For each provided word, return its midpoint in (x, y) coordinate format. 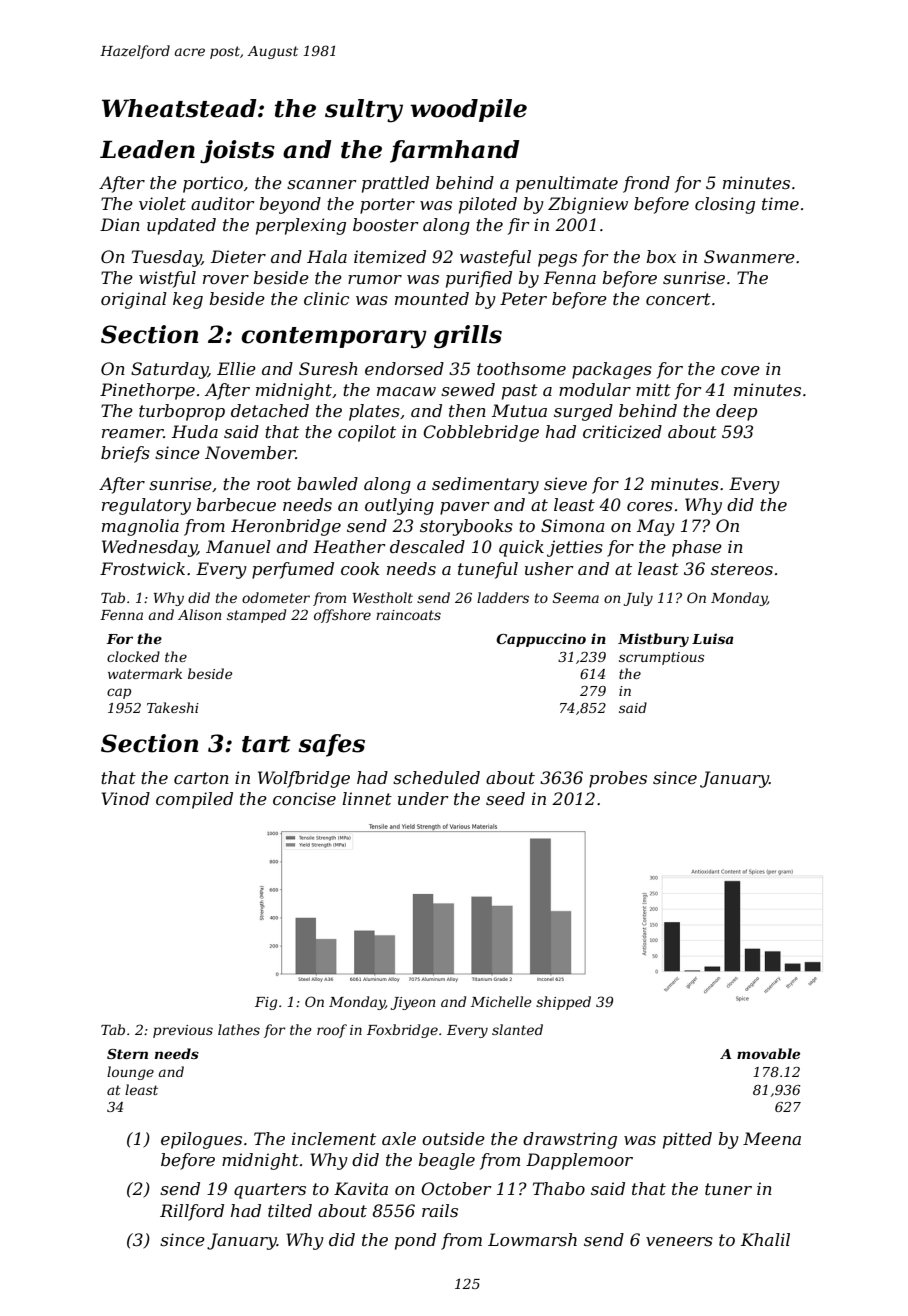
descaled (427, 546)
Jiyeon (413, 1003)
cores (650, 506)
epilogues (201, 1140)
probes (618, 779)
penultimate (567, 184)
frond (646, 184)
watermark (145, 673)
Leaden (147, 149)
